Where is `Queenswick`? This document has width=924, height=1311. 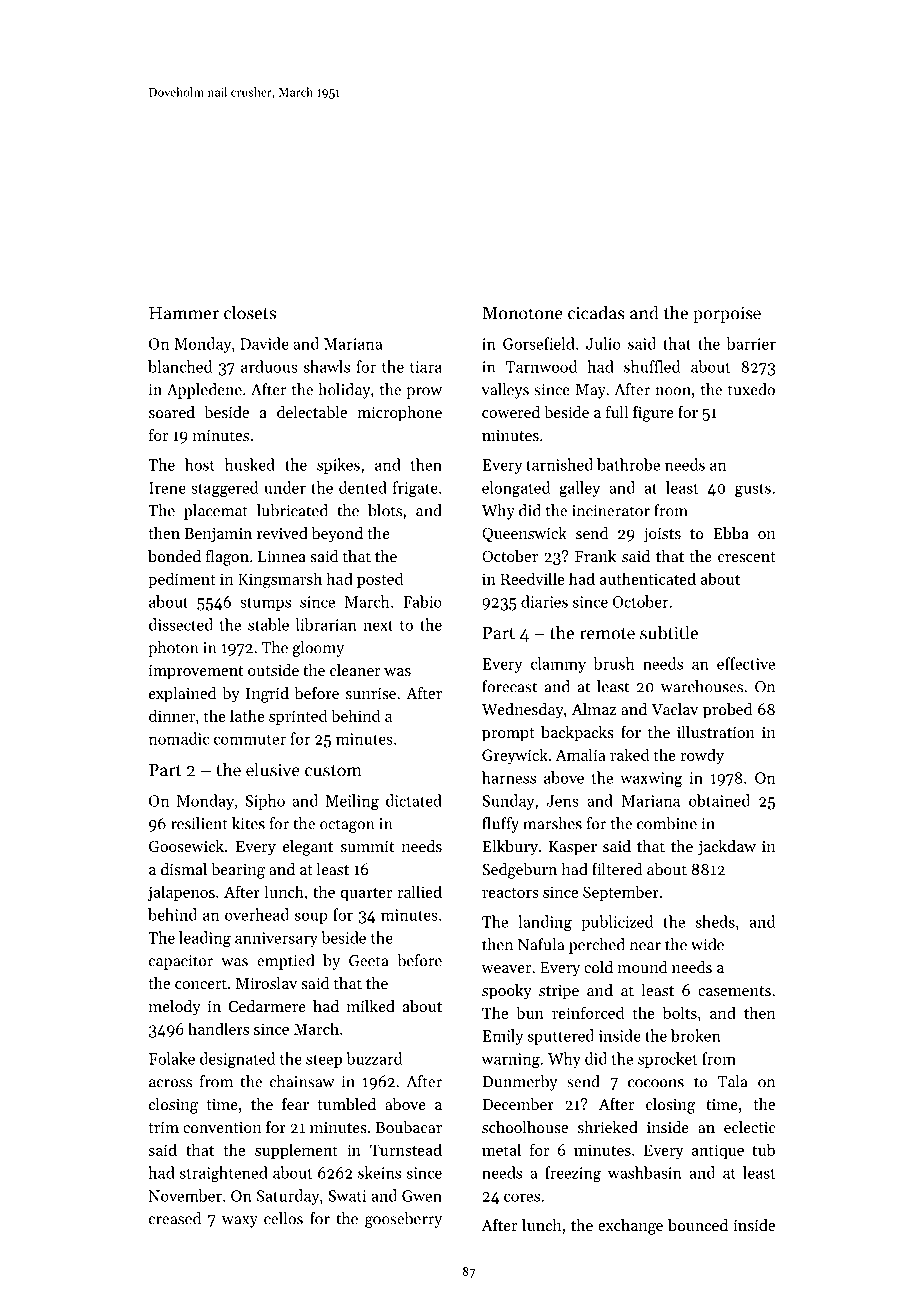 Queenswick is located at coordinates (524, 535).
